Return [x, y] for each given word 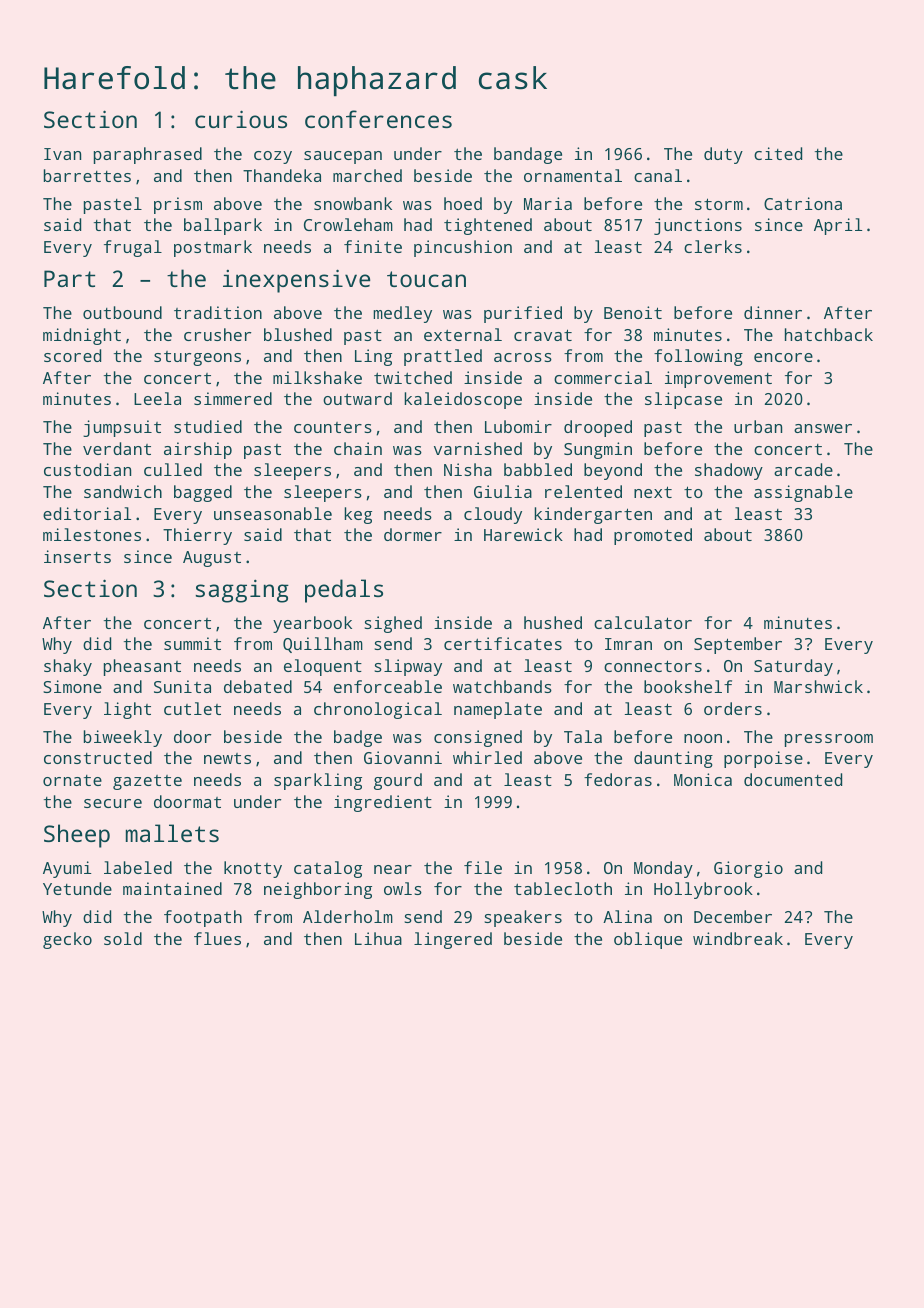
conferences [378, 119]
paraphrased [148, 155]
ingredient [383, 803]
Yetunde [77, 888]
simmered [233, 398]
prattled [443, 357]
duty [723, 155]
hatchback [829, 334]
